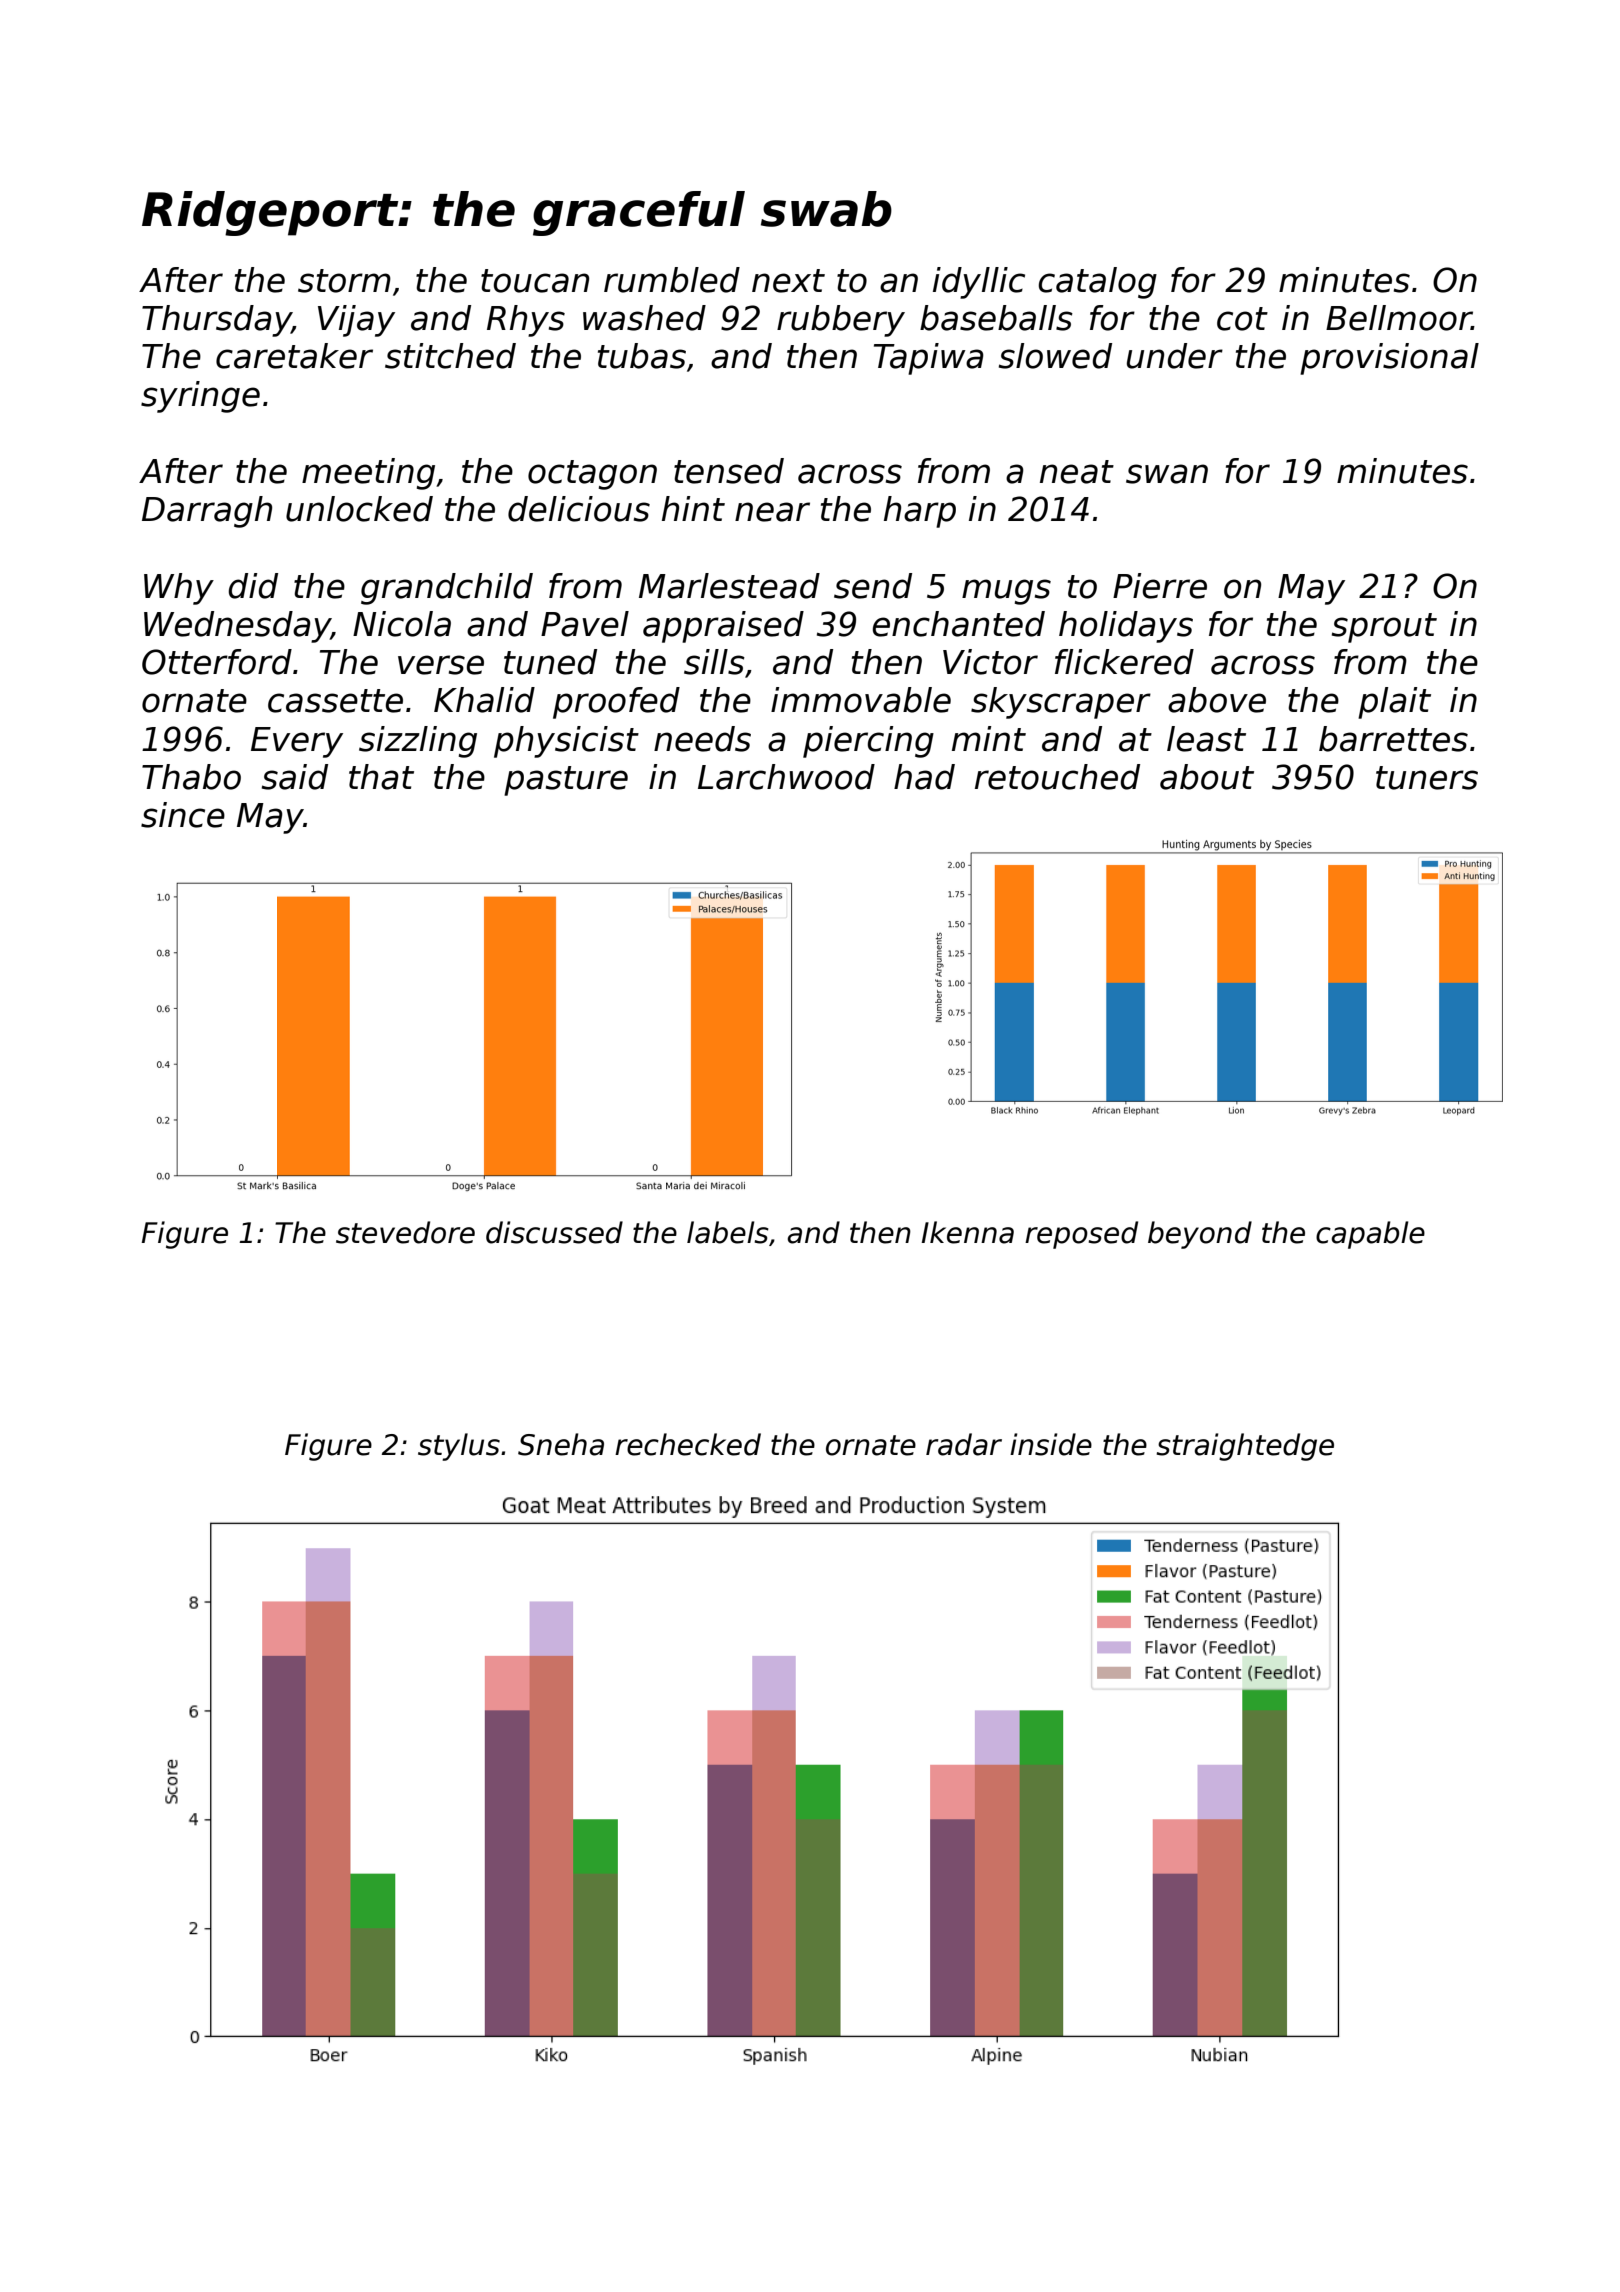 The height and width of the page is (2292, 1620). What do you see at coordinates (535, 281) in the page?
I see `toucan` at bounding box center [535, 281].
